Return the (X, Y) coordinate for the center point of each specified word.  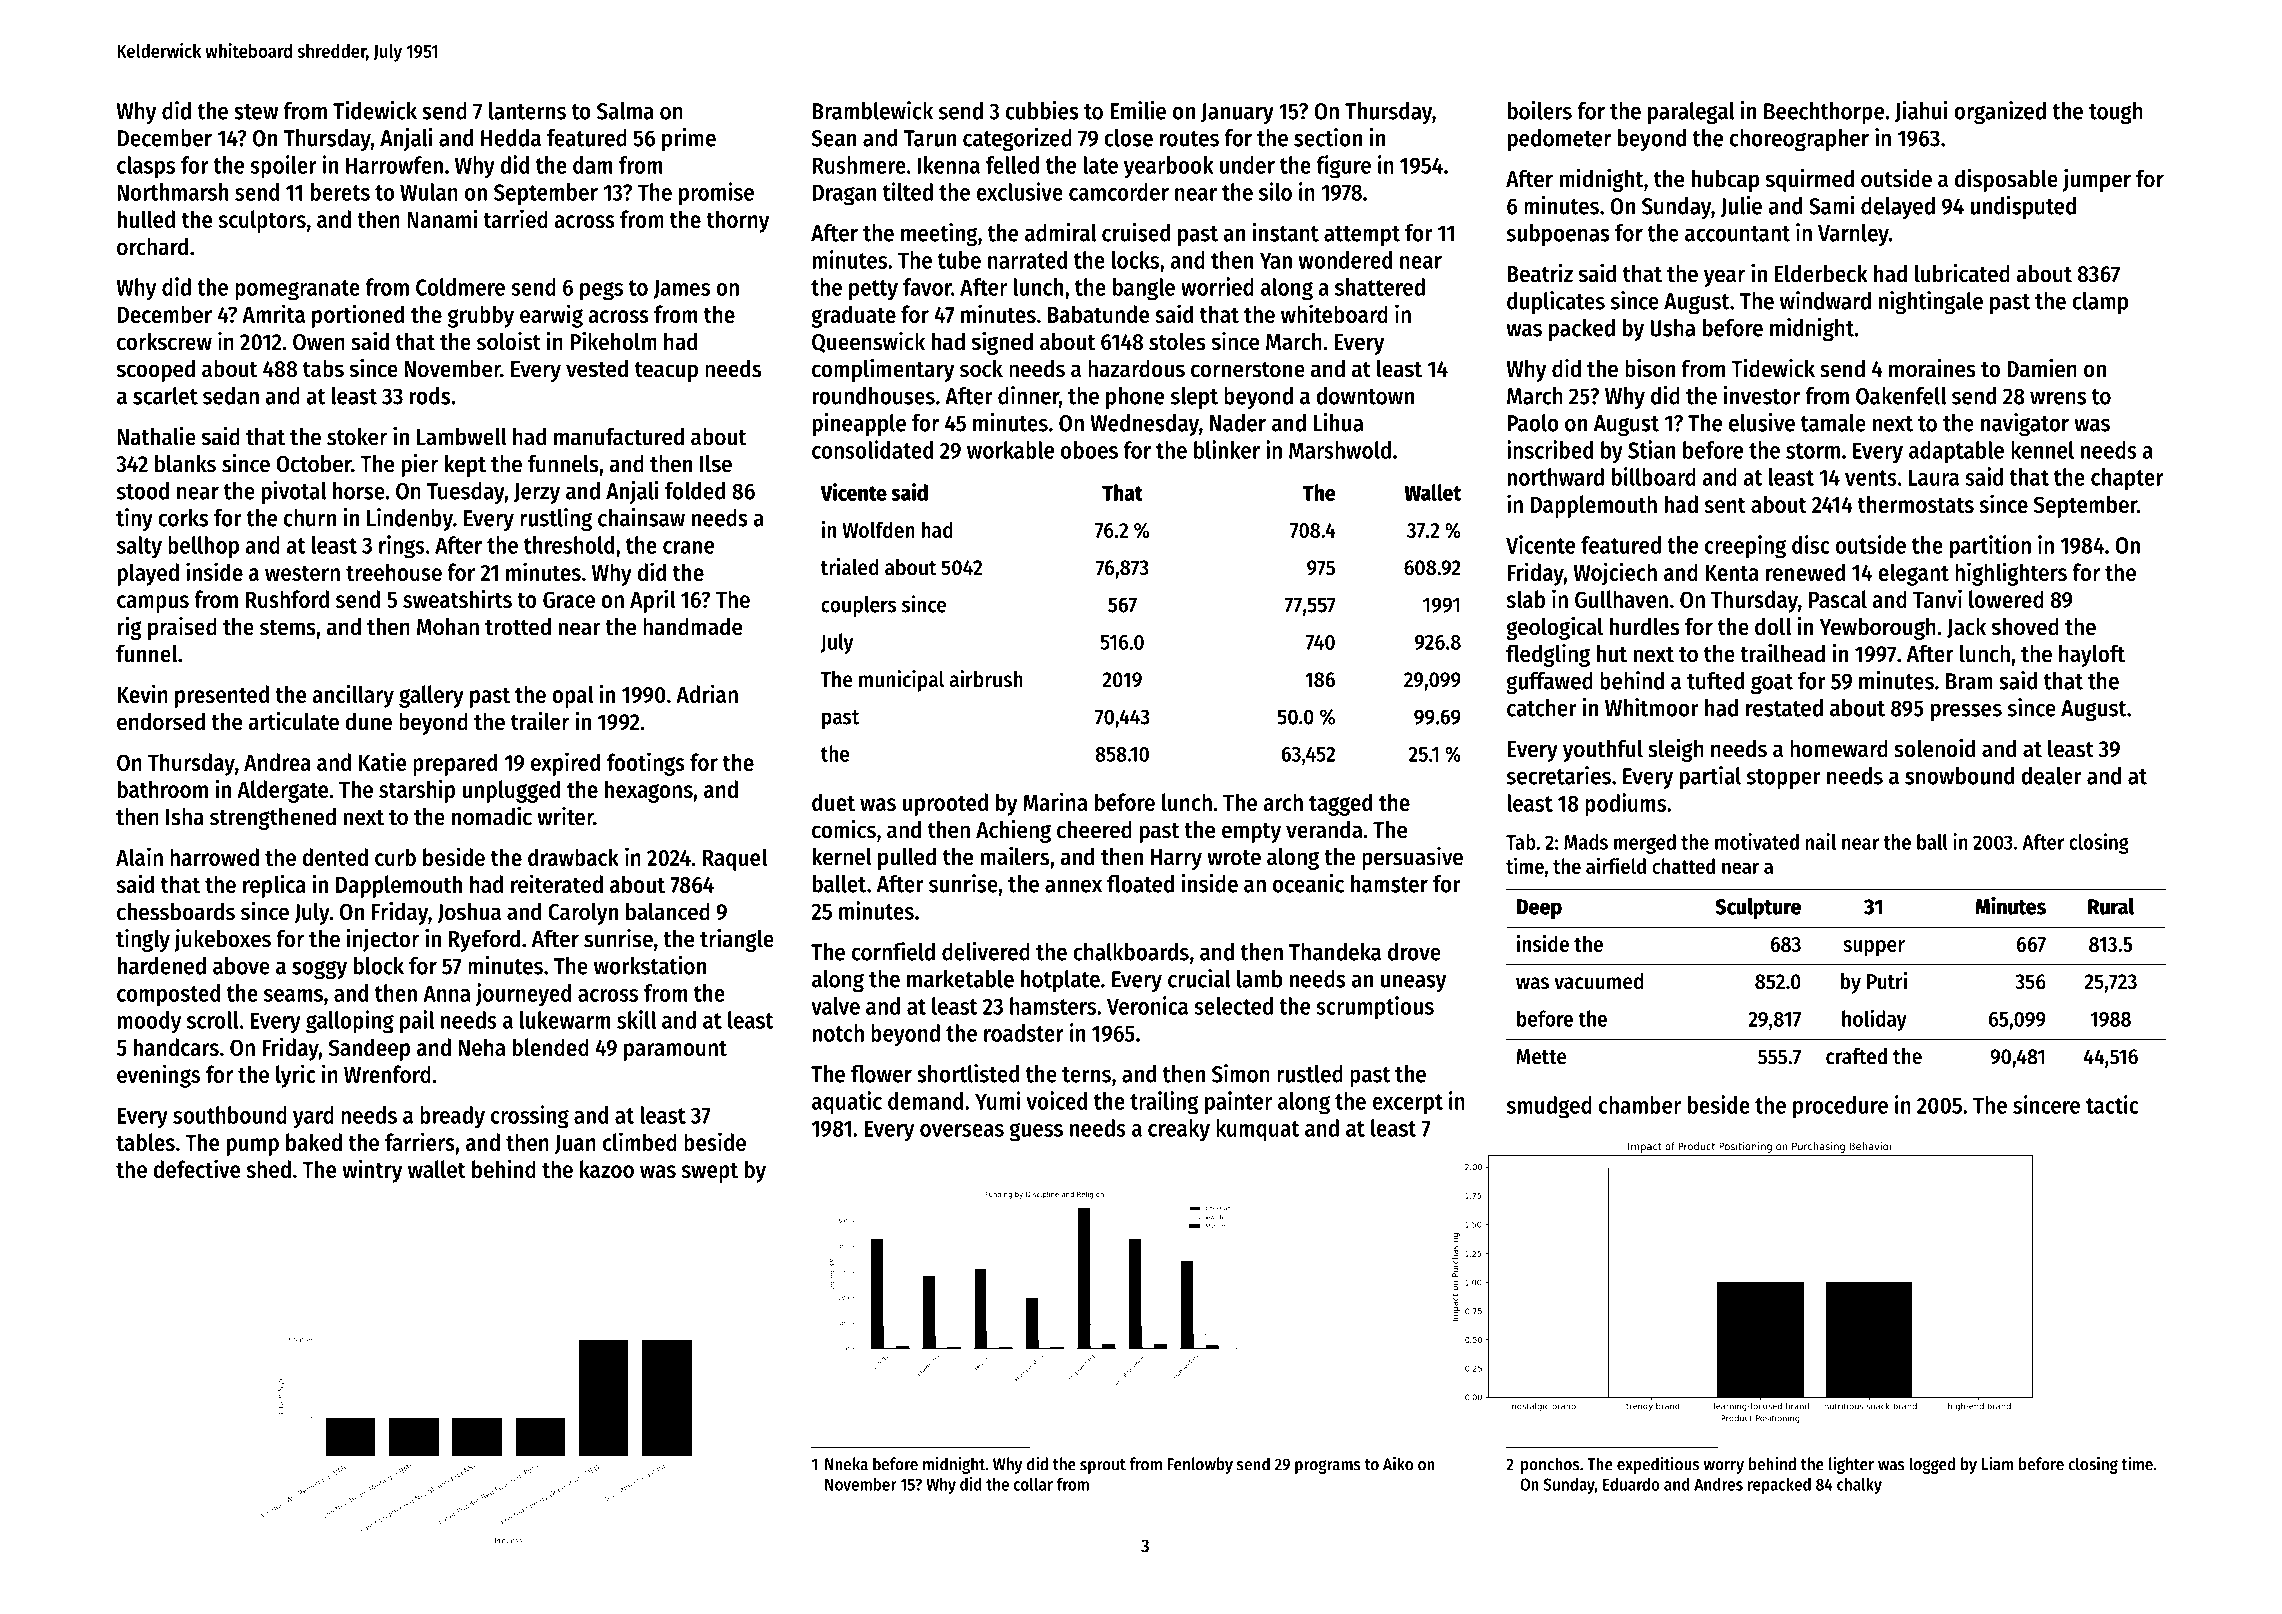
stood (143, 491)
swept (710, 1172)
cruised (1136, 232)
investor (1761, 395)
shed (269, 1169)
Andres (1718, 1484)
